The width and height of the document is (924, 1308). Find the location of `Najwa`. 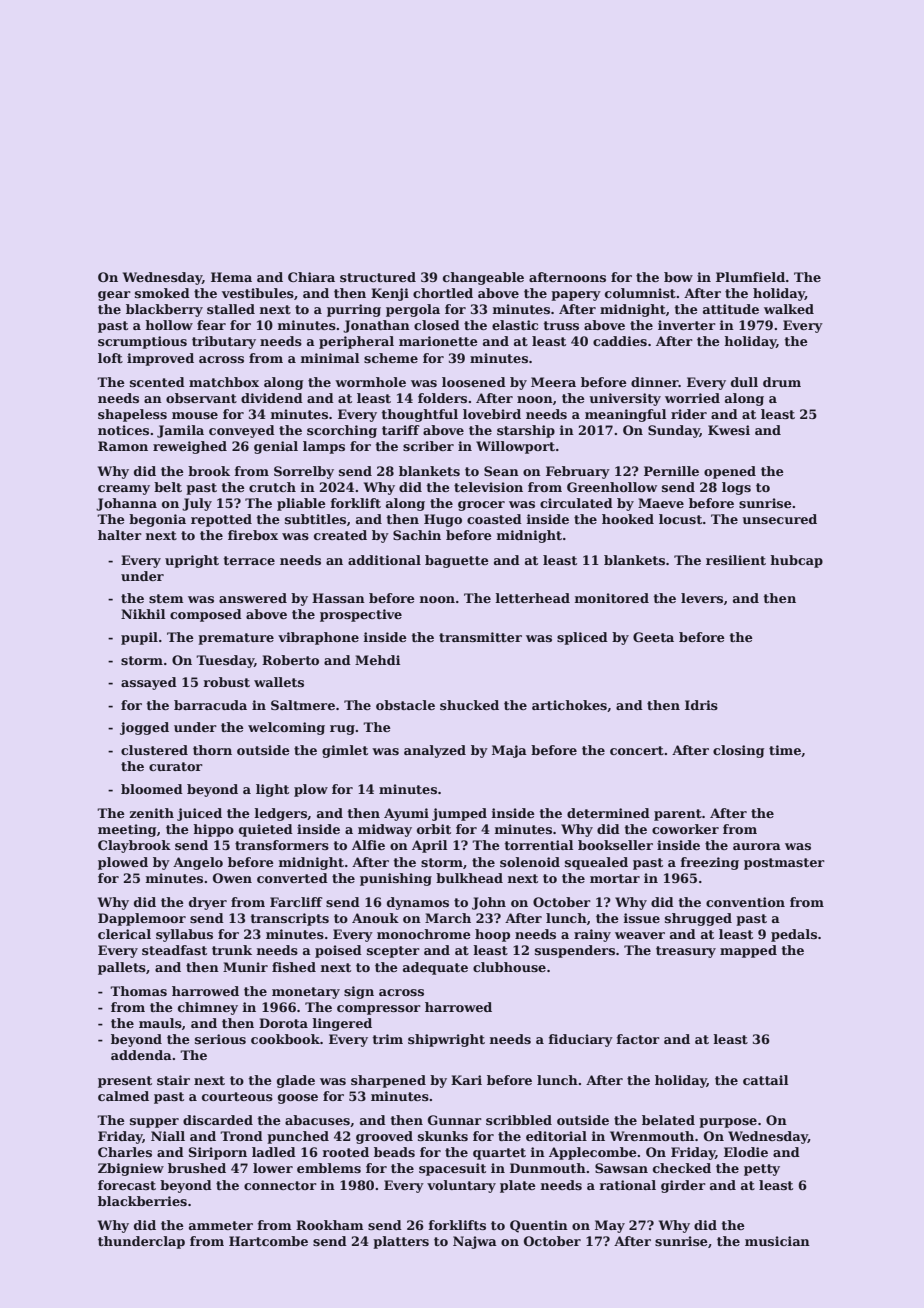

Najwa is located at coordinates (475, 1242).
